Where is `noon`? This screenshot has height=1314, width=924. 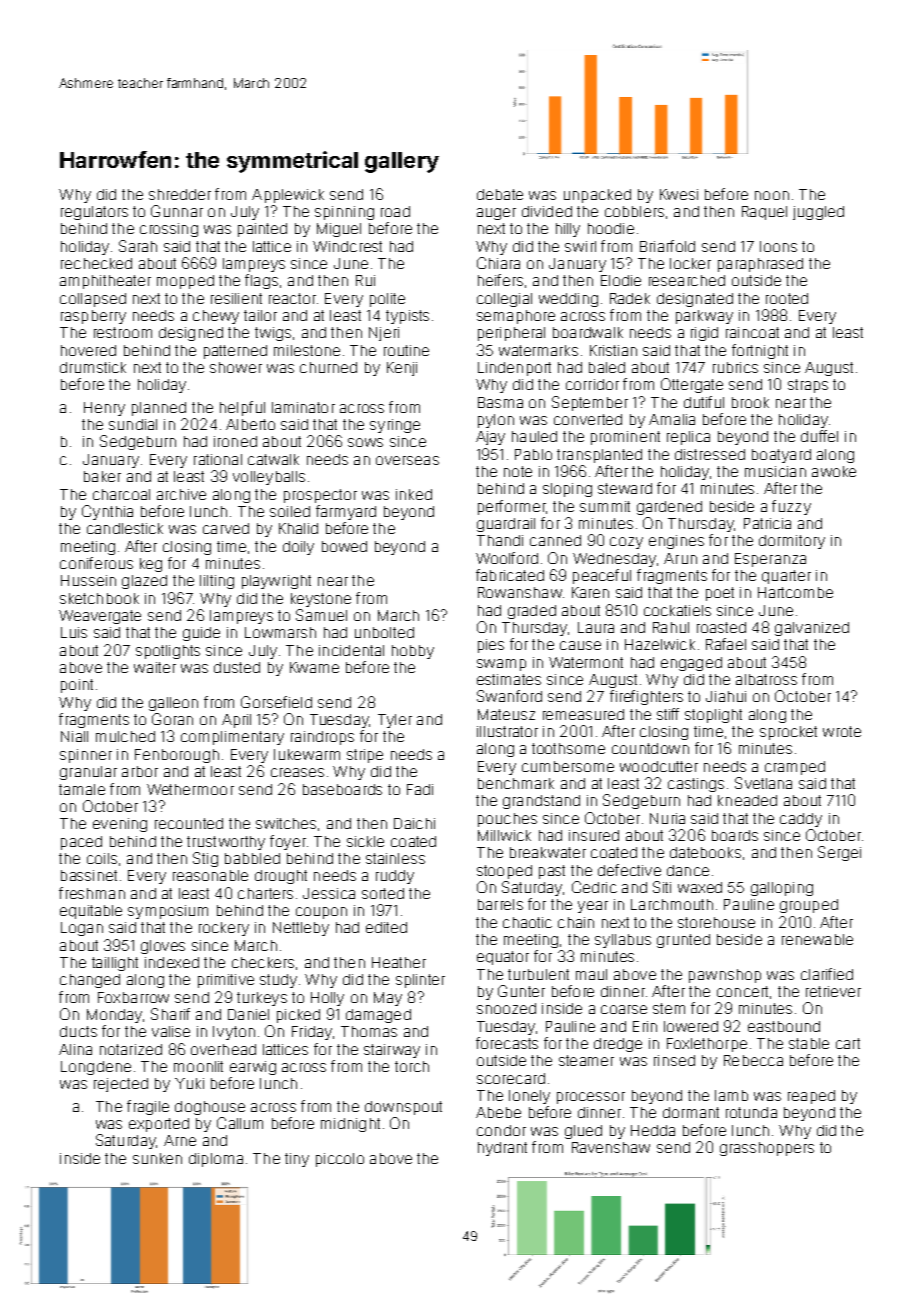 noon is located at coordinates (772, 195).
